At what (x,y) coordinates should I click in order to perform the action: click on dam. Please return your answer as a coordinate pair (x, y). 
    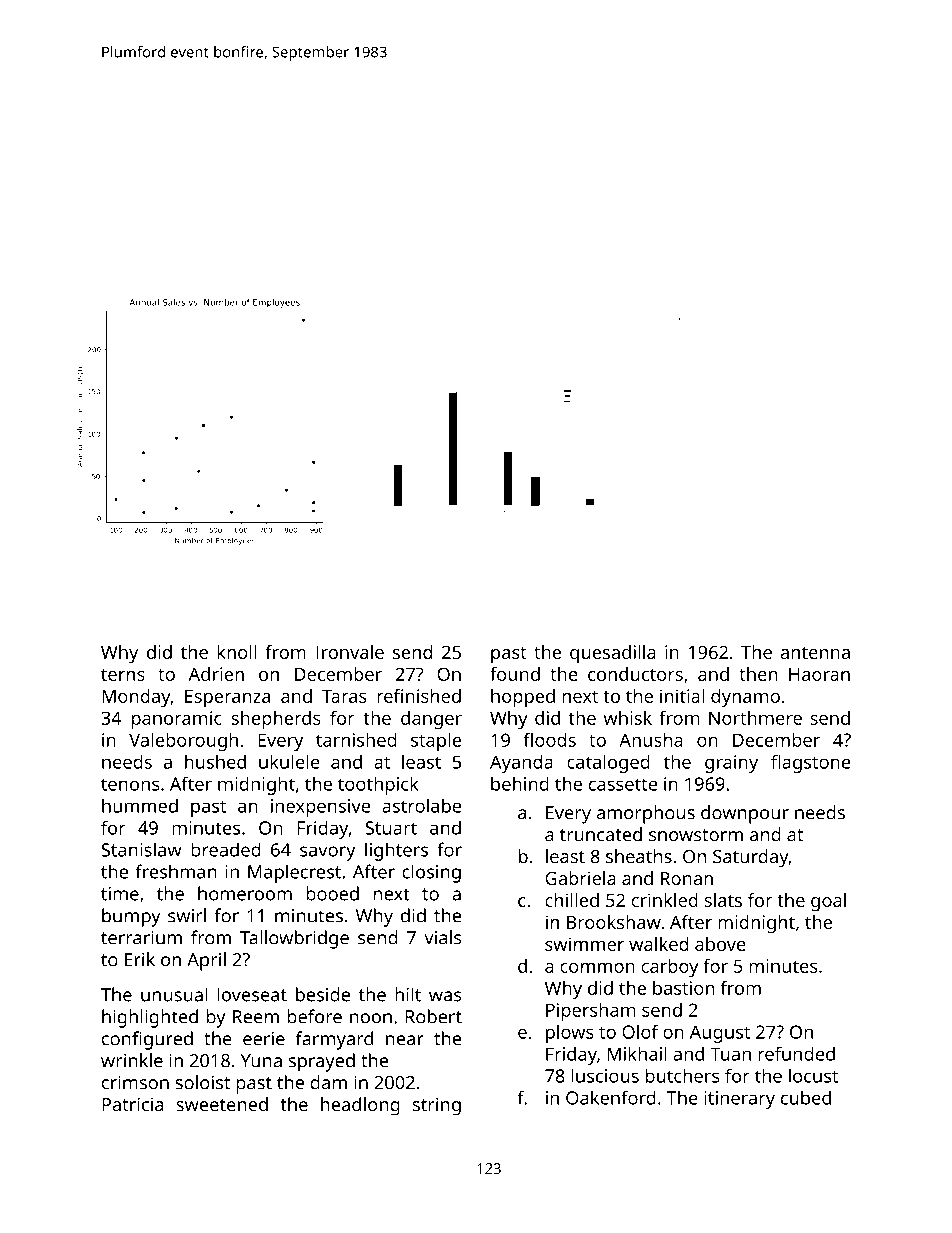
    Looking at the image, I should click on (328, 1082).
